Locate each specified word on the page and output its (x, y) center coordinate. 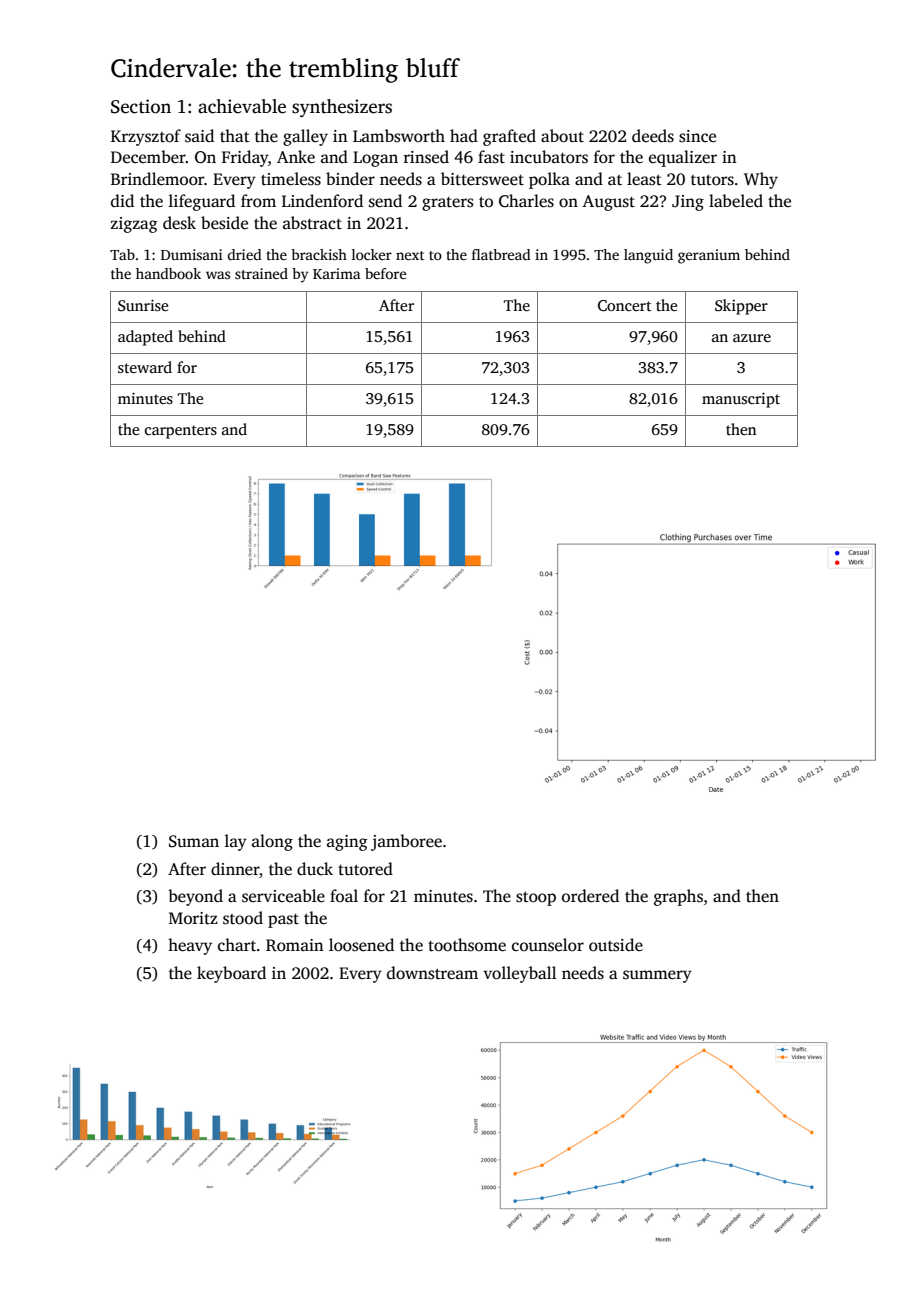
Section (141, 106)
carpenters (181, 432)
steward (145, 367)
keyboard (231, 974)
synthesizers (342, 108)
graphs (678, 897)
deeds (653, 136)
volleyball (519, 974)
